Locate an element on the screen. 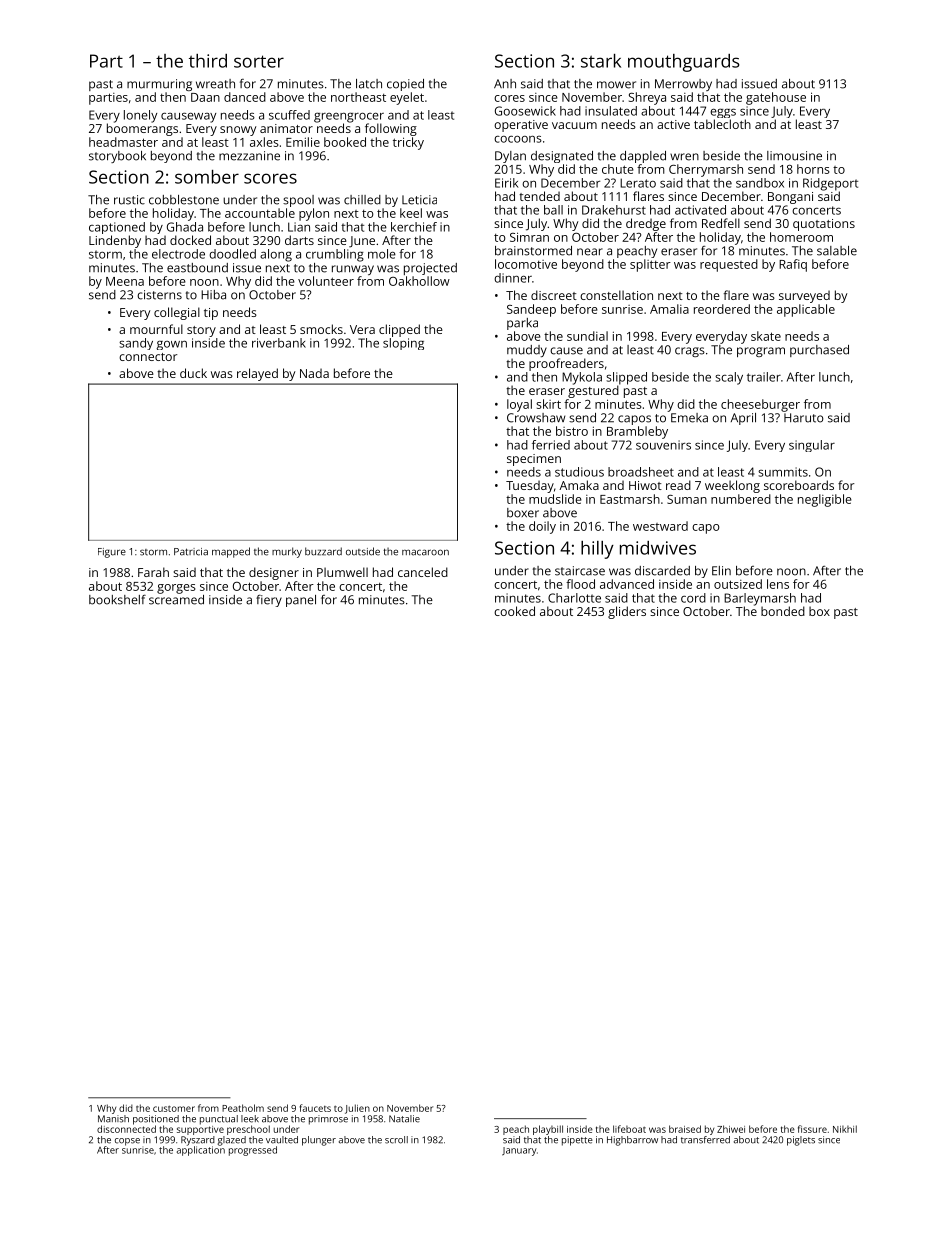 The height and width of the screenshot is (1233, 952). stark is located at coordinates (601, 61).
